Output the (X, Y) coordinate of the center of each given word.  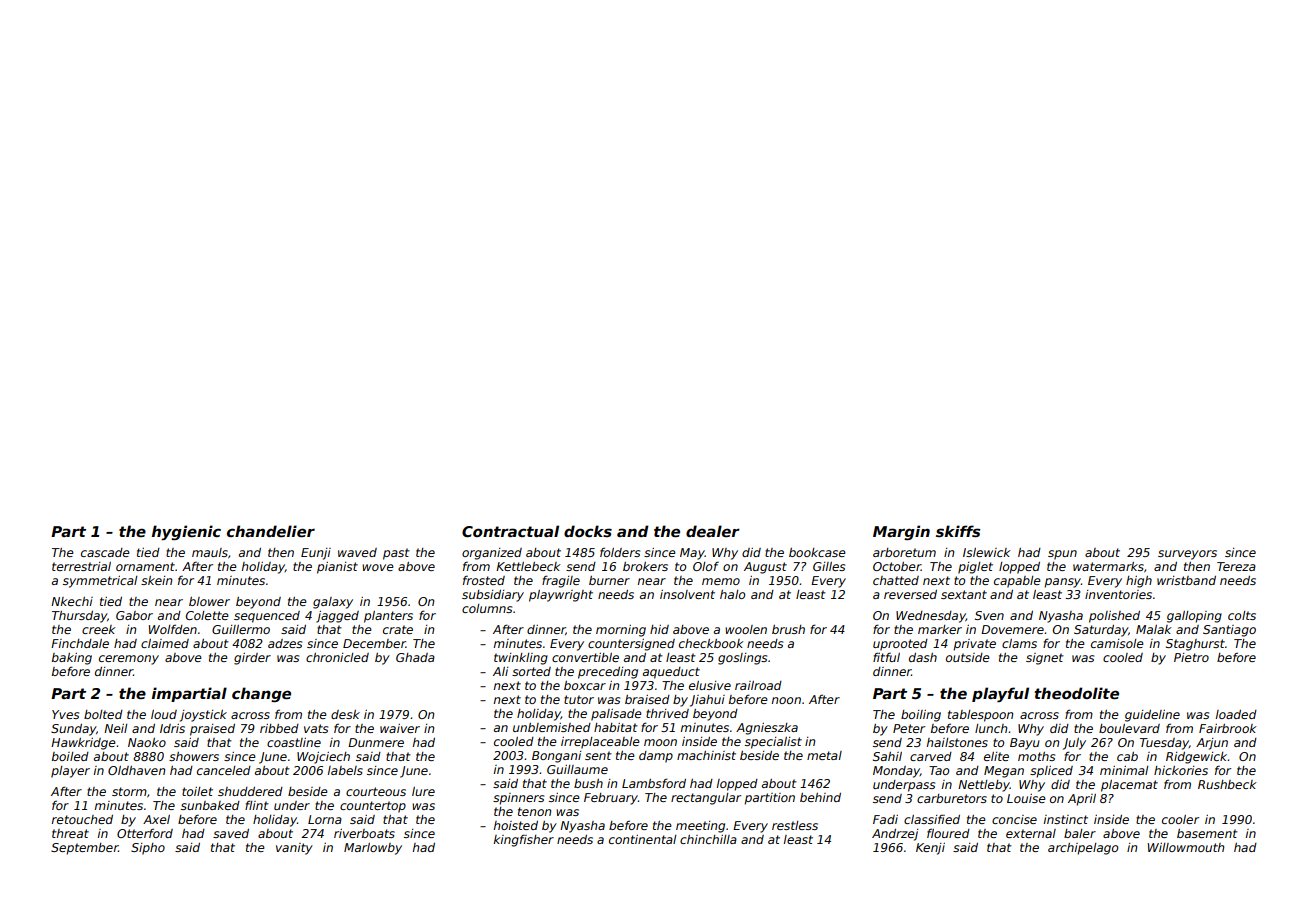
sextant (964, 594)
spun (1062, 555)
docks (588, 531)
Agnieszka (767, 729)
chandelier (271, 531)
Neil (115, 728)
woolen (746, 629)
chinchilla (708, 839)
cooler (1180, 819)
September (84, 849)
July (1074, 744)
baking (72, 659)
